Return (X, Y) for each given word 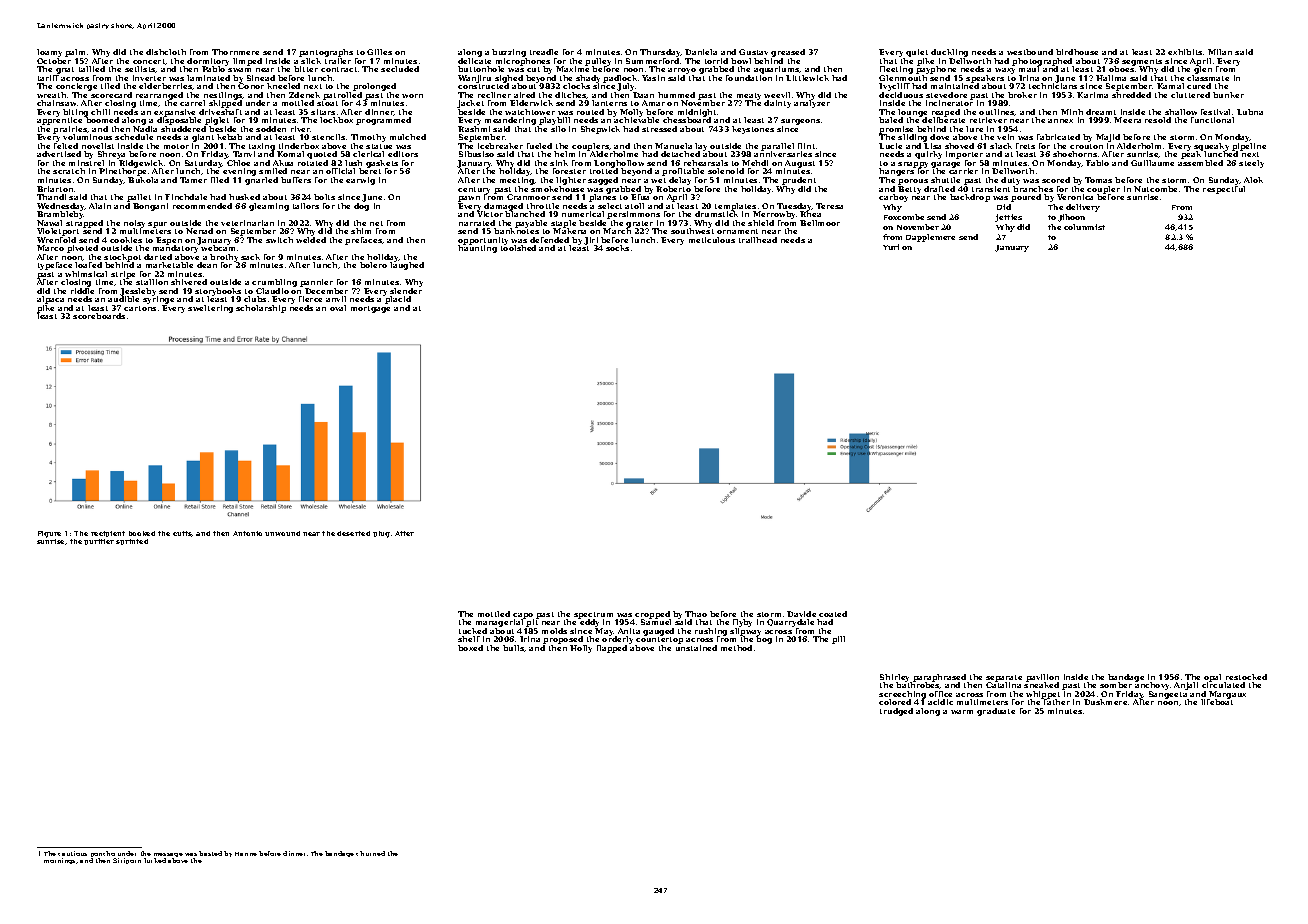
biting (75, 113)
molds (554, 631)
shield (761, 223)
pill (838, 640)
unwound (282, 533)
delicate (474, 61)
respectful (1224, 190)
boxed (470, 648)
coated (833, 614)
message (168, 855)
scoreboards (99, 316)
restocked (1246, 677)
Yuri (891, 247)
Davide (801, 614)
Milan (1220, 52)
